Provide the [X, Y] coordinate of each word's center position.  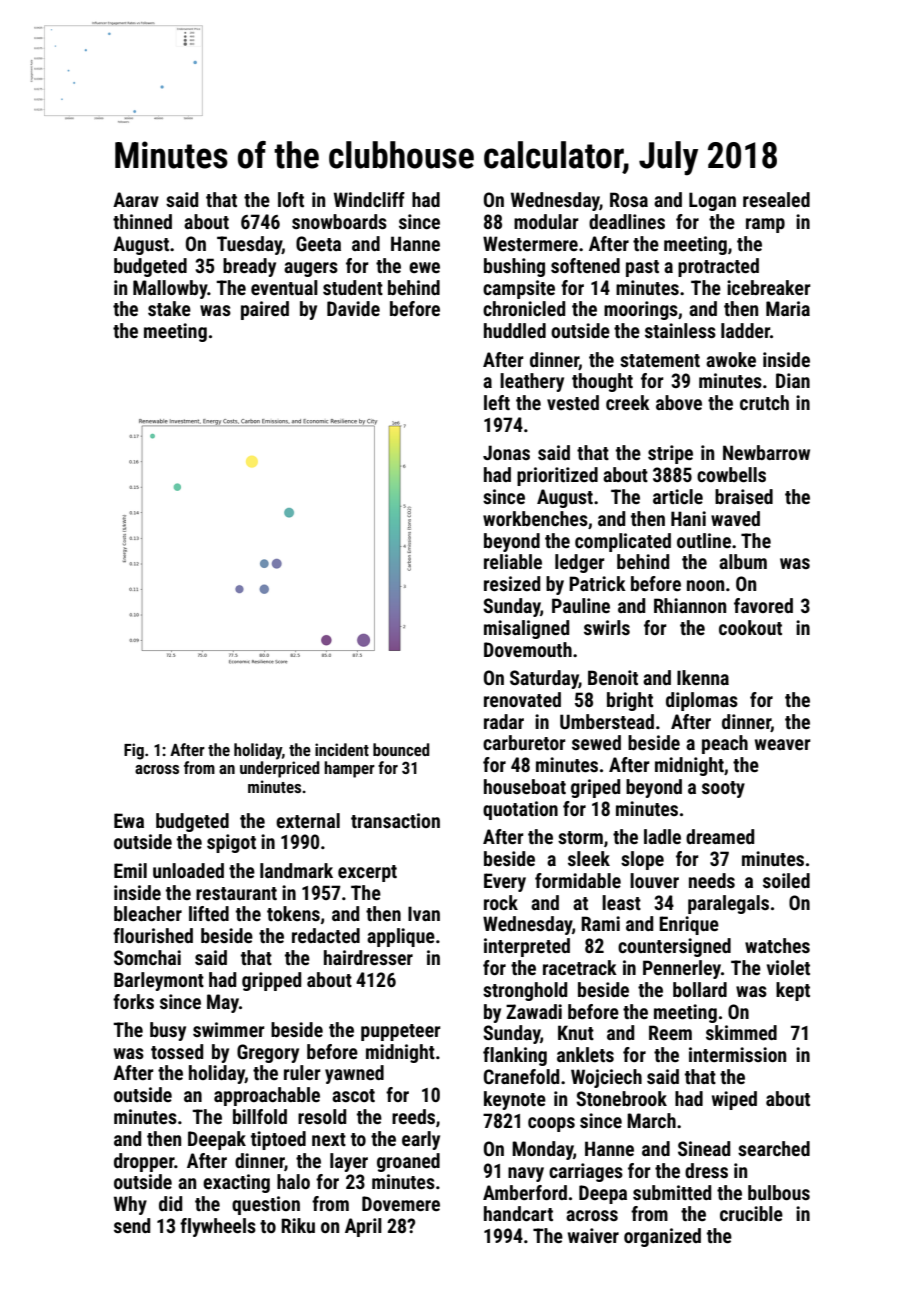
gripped [271, 981]
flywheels [218, 1227]
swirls [607, 627]
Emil [130, 870]
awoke [731, 359]
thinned [142, 221]
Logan [712, 201]
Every [505, 882]
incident [342, 749]
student [353, 287]
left [497, 402]
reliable [513, 561]
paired [265, 310]
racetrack [580, 967]
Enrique [689, 925]
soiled [786, 880]
